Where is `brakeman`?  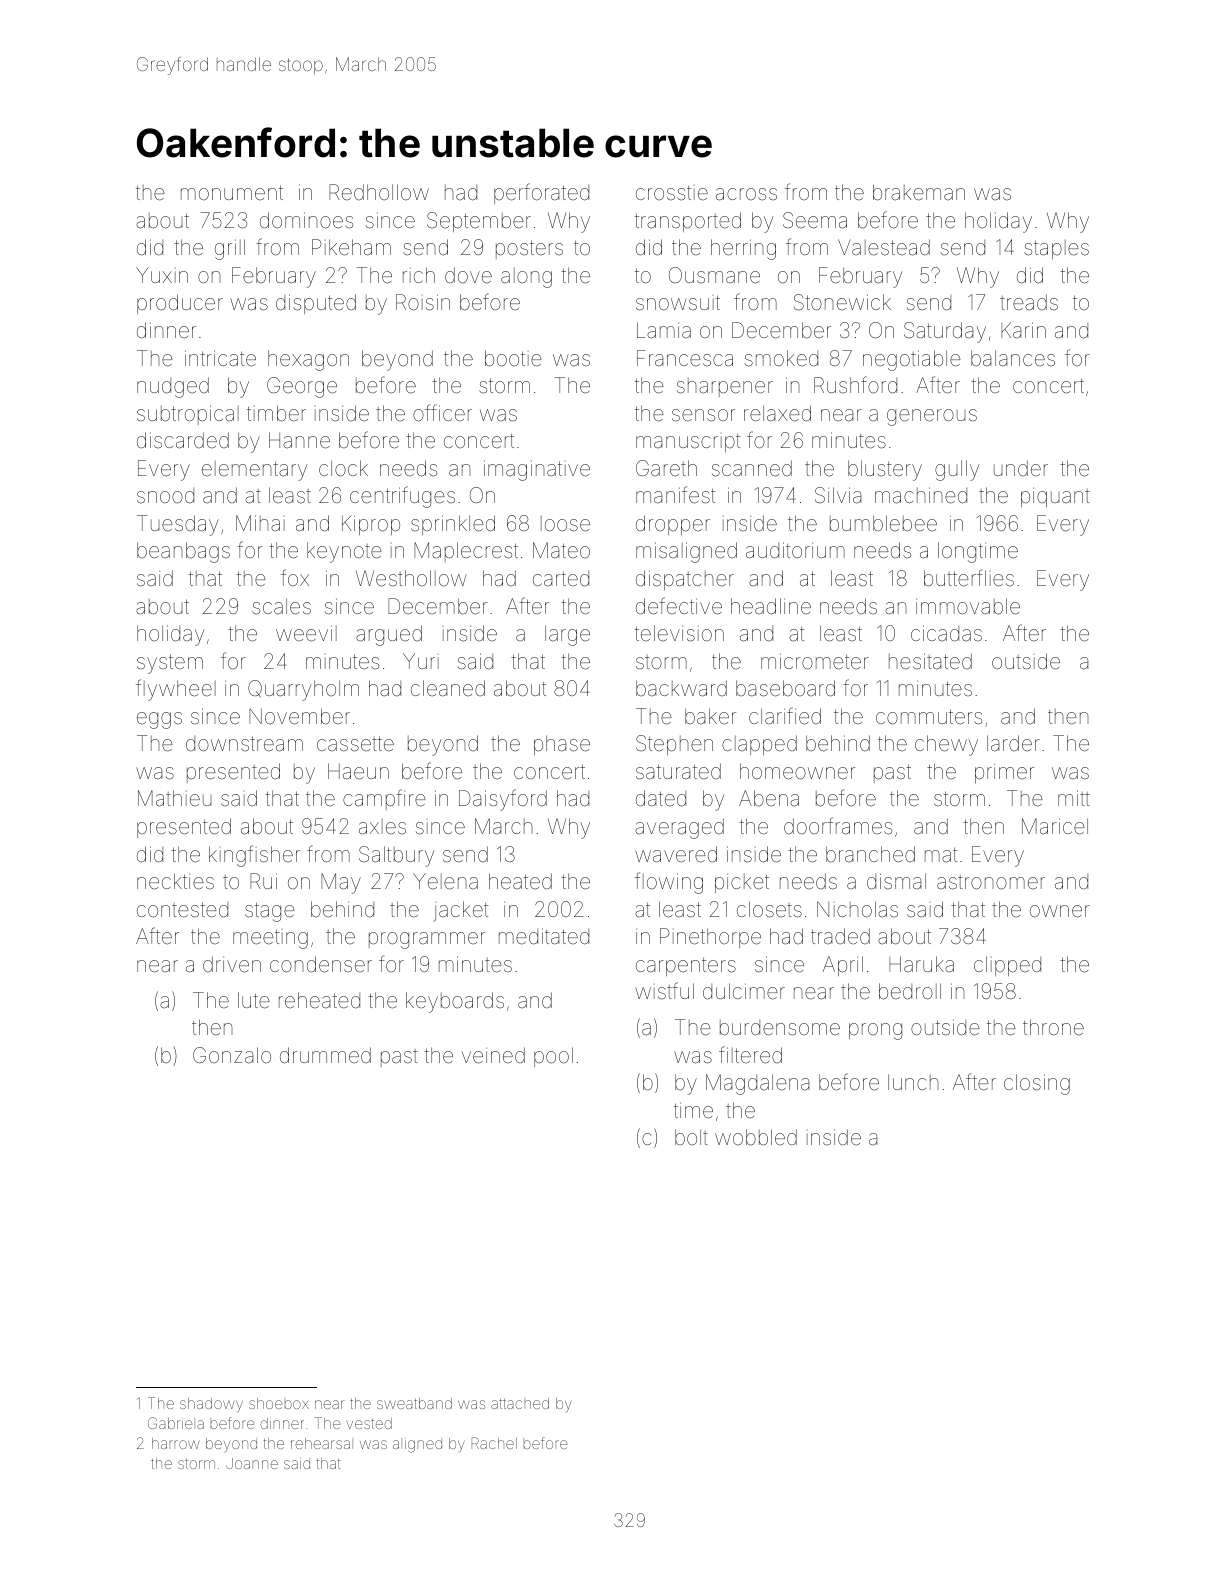
brakeman is located at coordinates (919, 192).
